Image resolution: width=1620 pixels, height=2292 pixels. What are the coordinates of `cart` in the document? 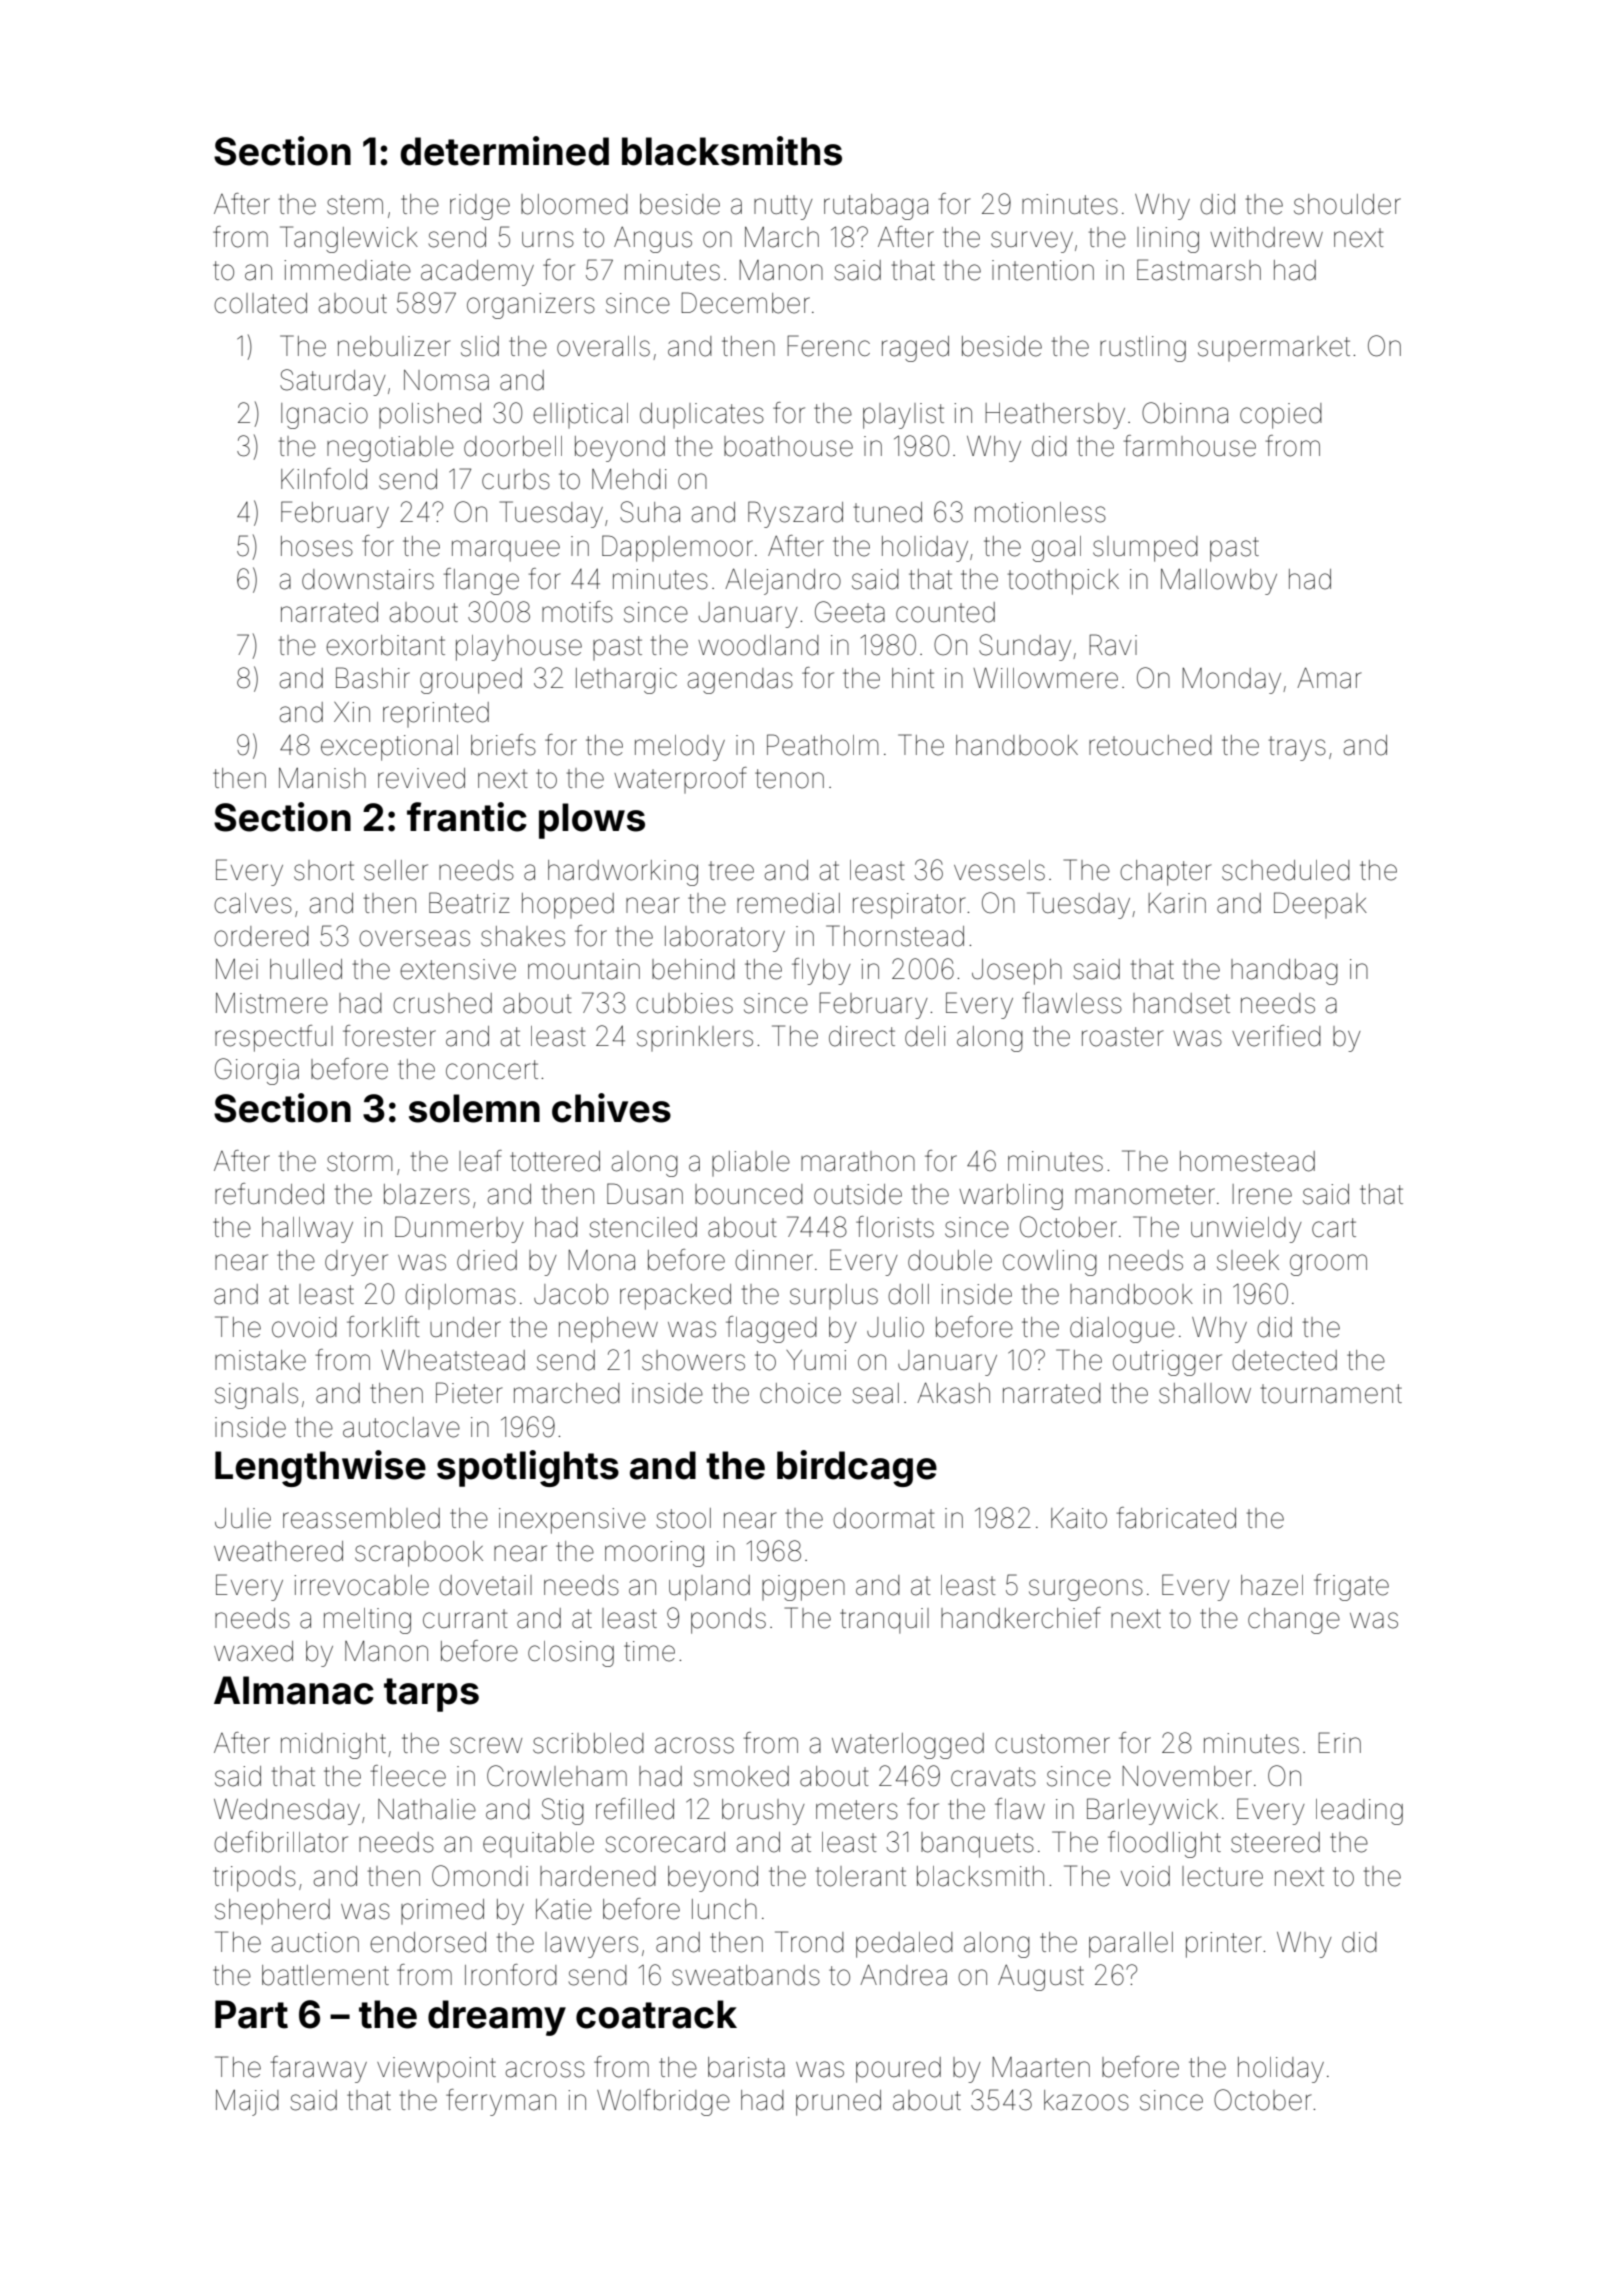 It's located at (1334, 1228).
